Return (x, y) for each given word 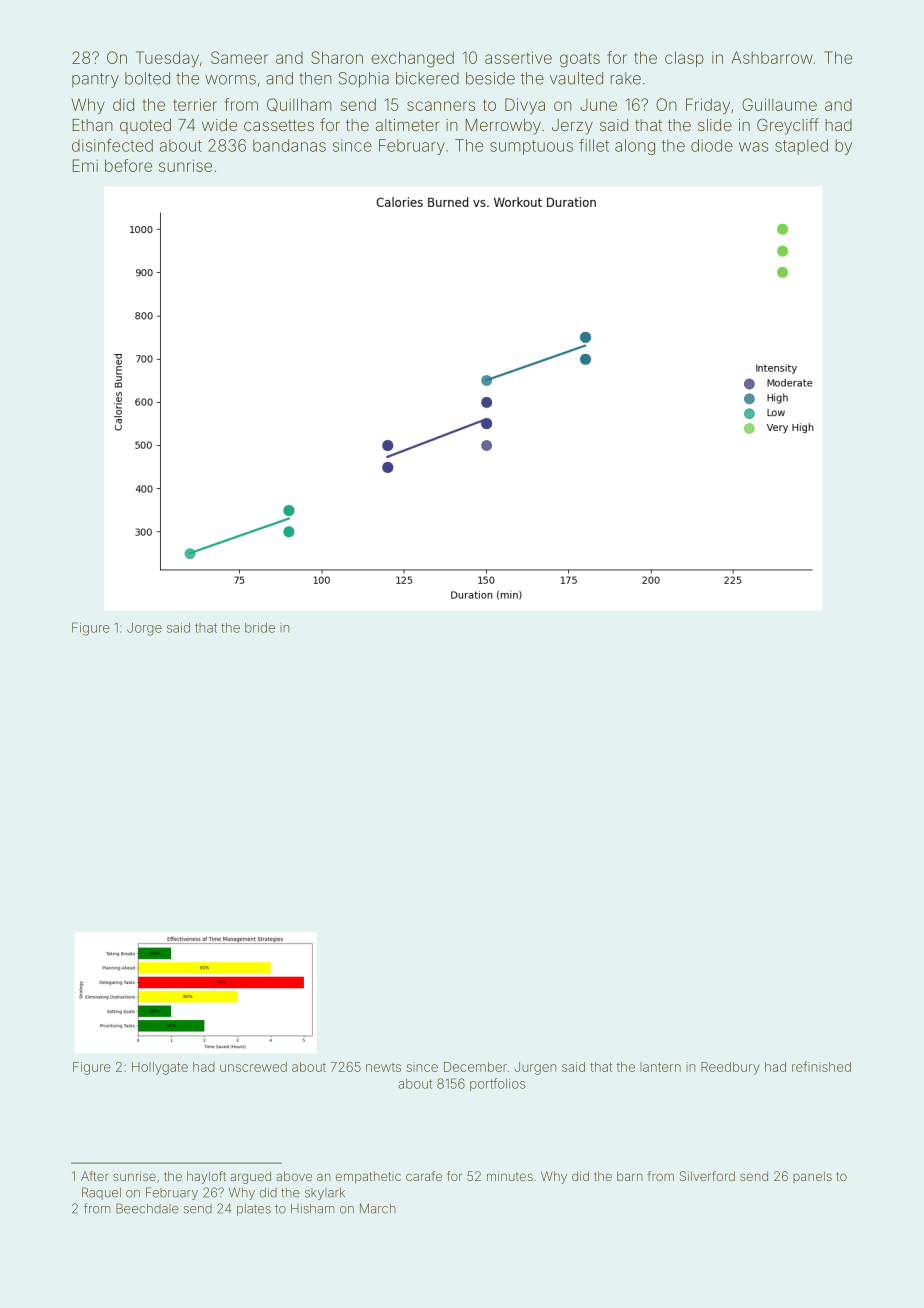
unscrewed (253, 1067)
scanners (441, 106)
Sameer (239, 57)
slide (715, 125)
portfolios (497, 1084)
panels (812, 1177)
